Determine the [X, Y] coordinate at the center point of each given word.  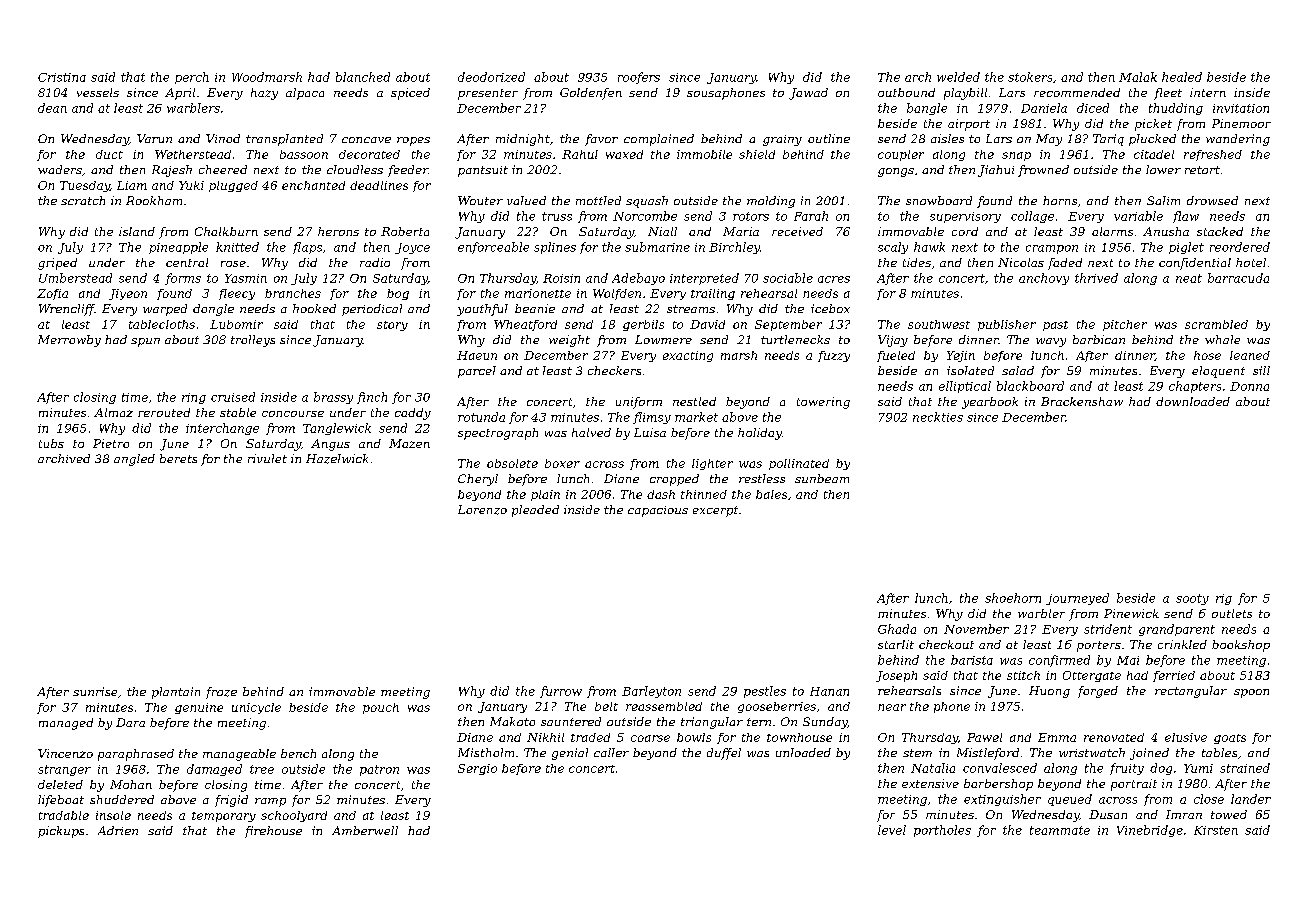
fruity [1127, 769]
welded [958, 77]
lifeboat [61, 801]
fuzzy [834, 356]
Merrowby [69, 341]
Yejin [961, 356]
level [892, 830]
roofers [639, 78]
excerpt [715, 511]
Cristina [62, 77]
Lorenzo [482, 510]
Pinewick [1131, 613]
